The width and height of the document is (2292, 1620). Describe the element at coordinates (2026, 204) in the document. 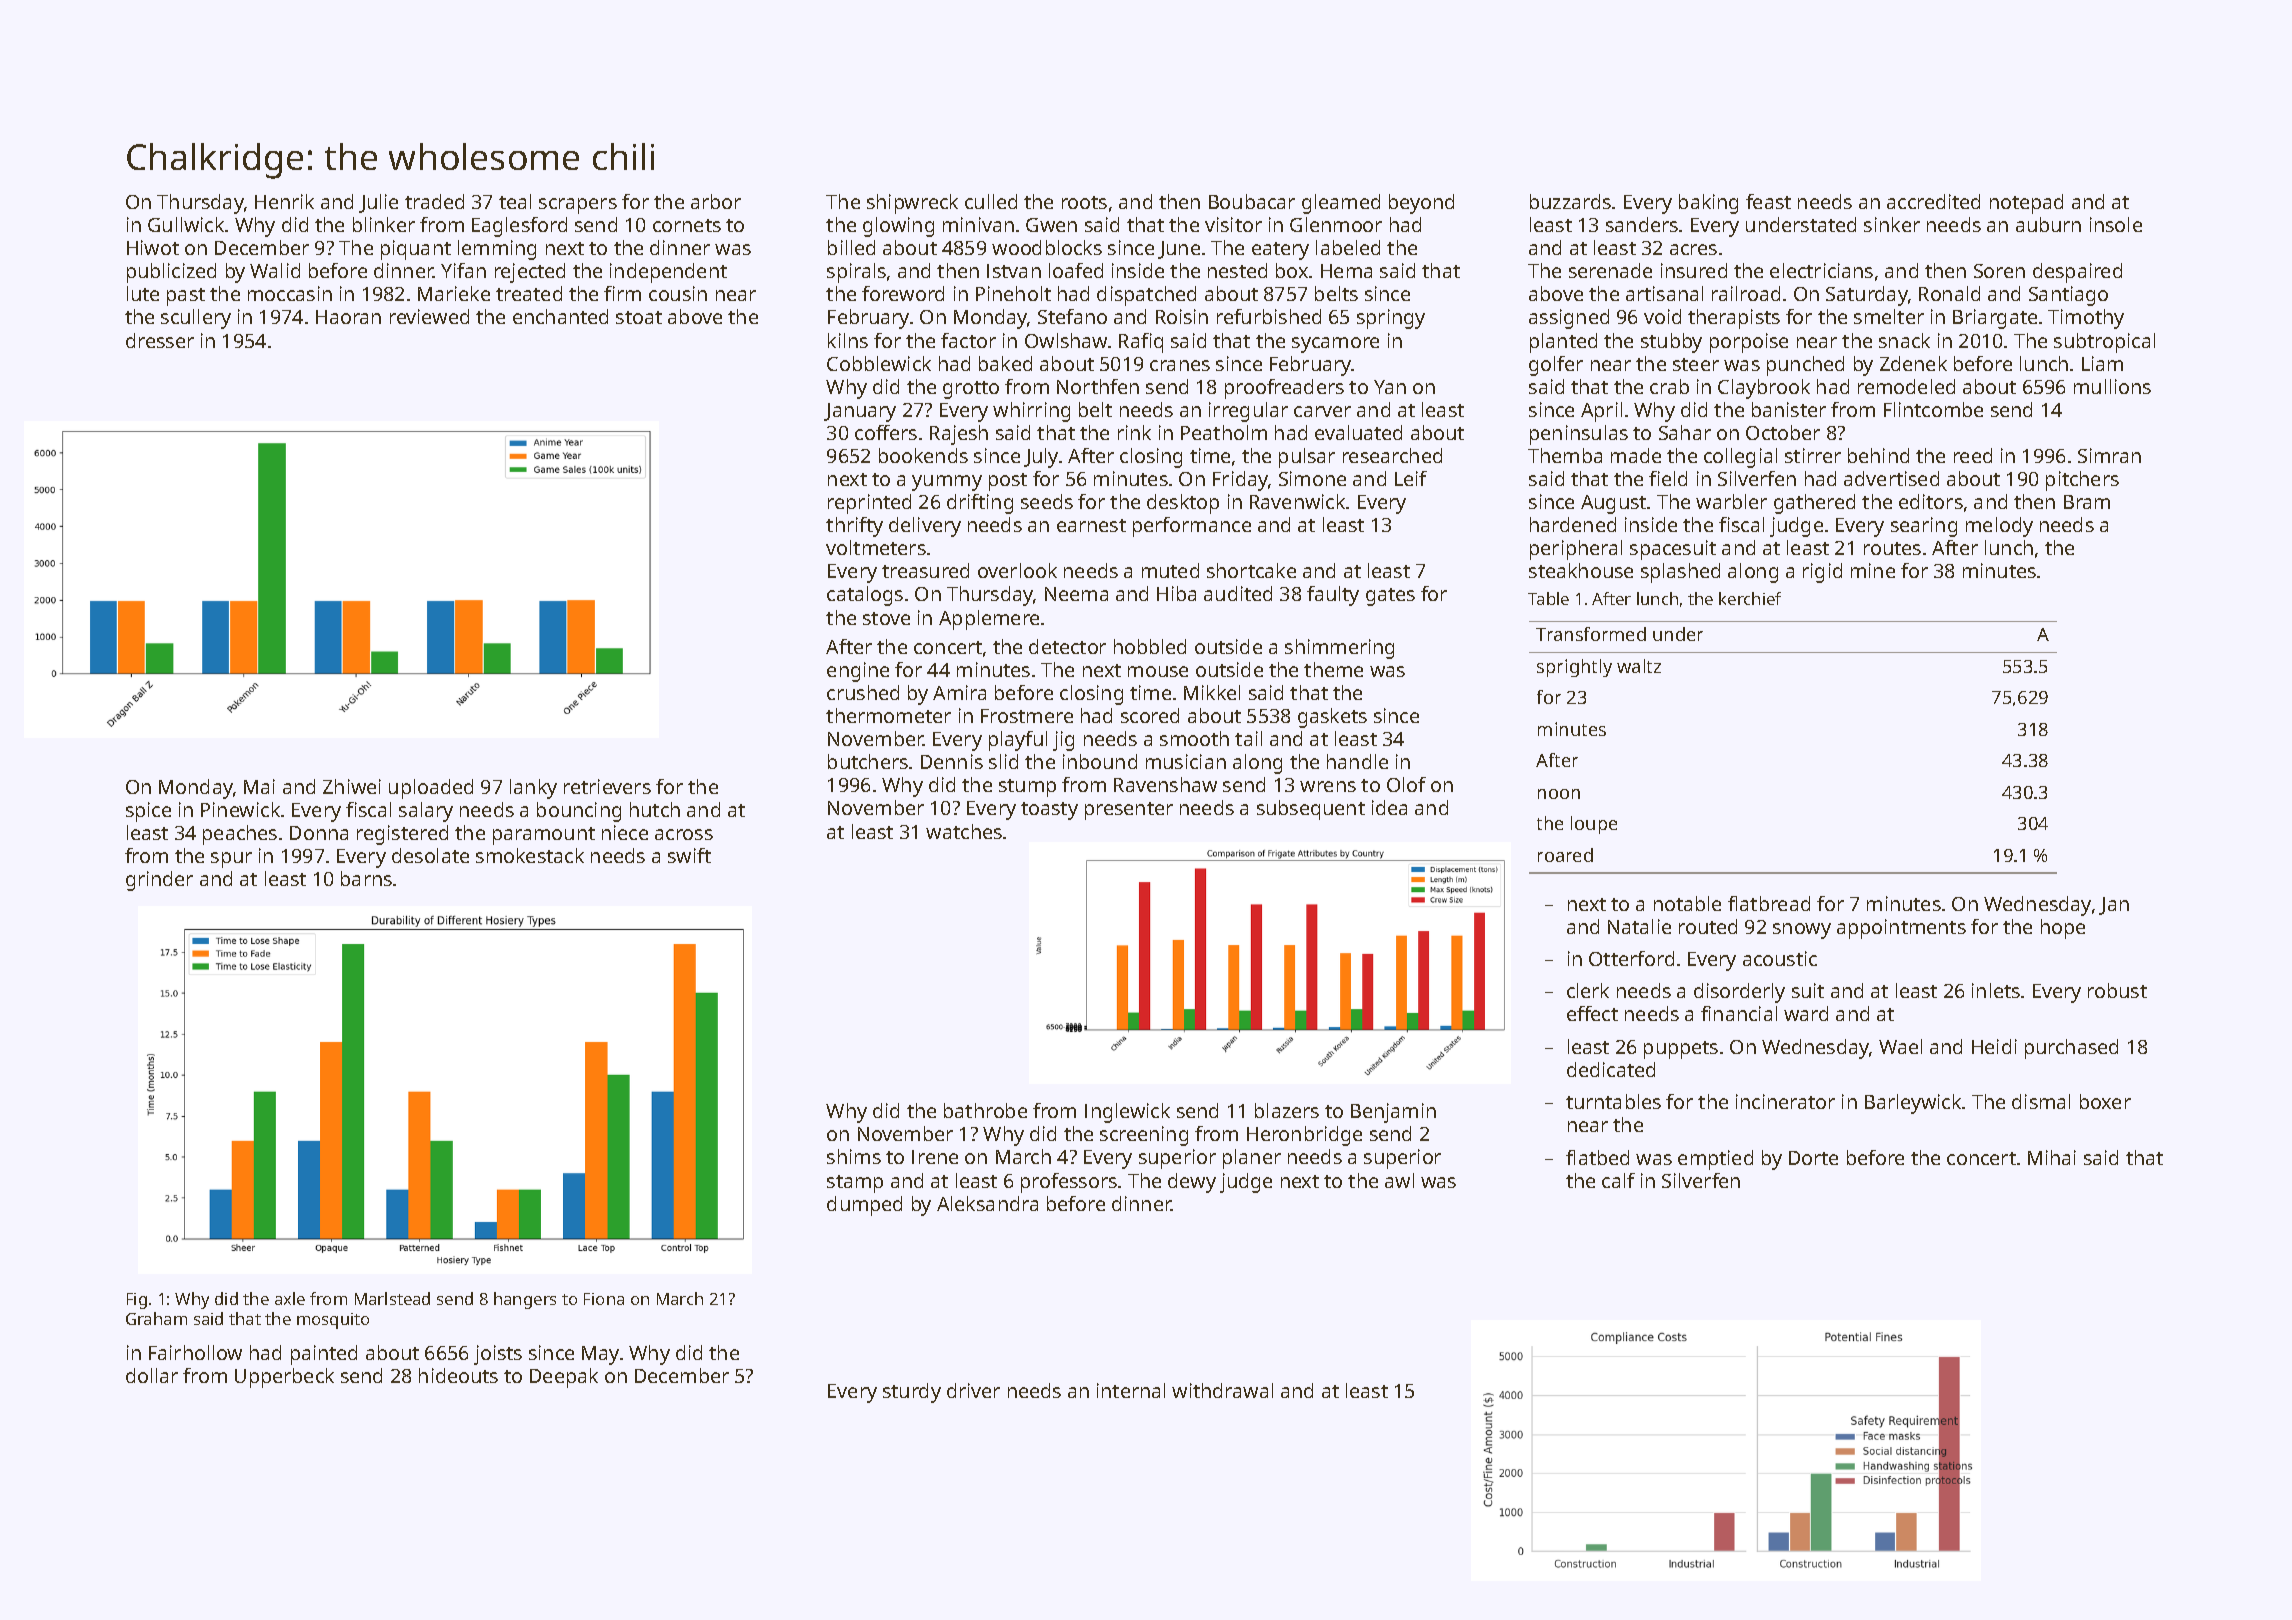

I see `notepad` at that location.
